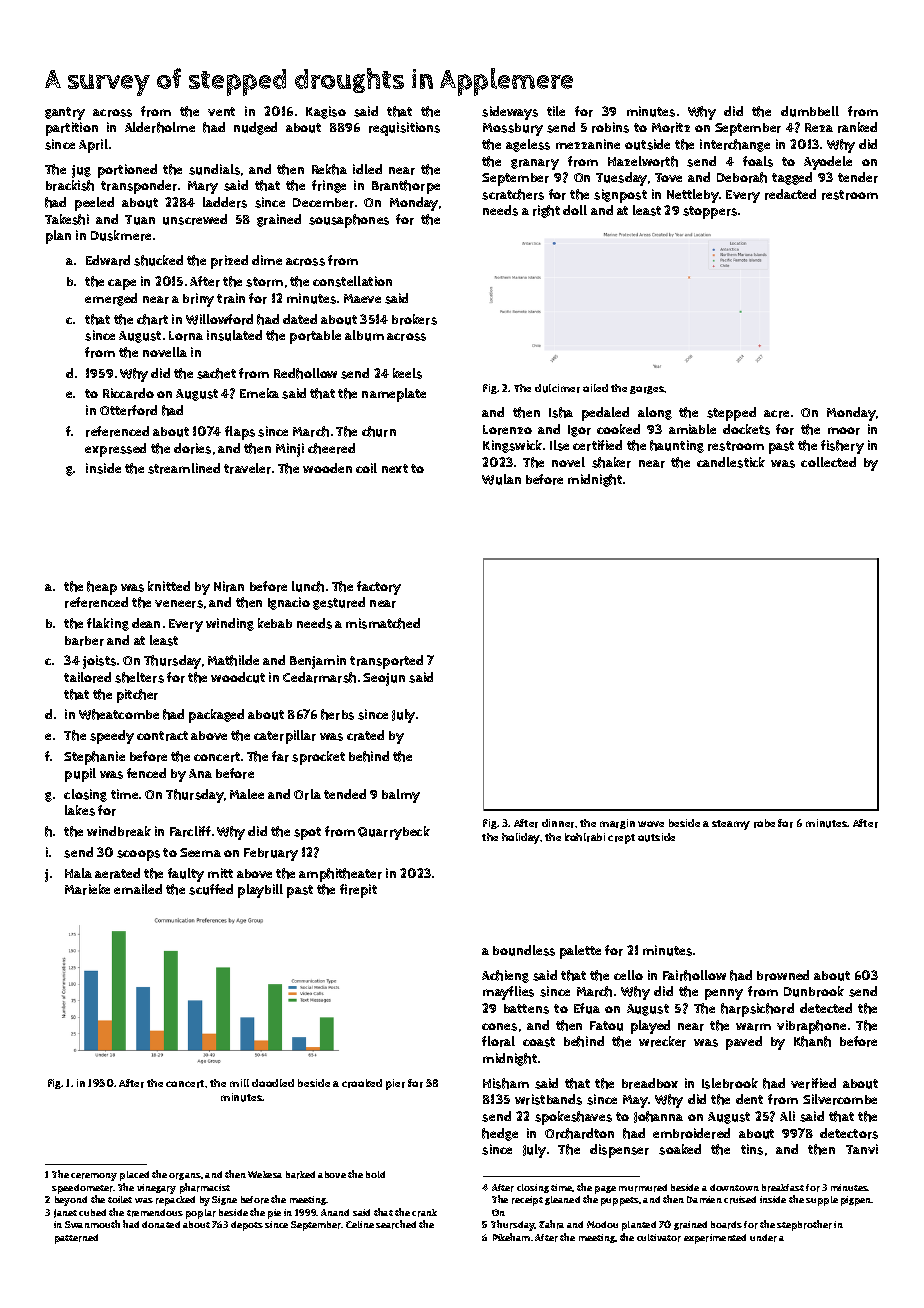 The image size is (924, 1308). I want to click on sideways, so click(510, 113).
